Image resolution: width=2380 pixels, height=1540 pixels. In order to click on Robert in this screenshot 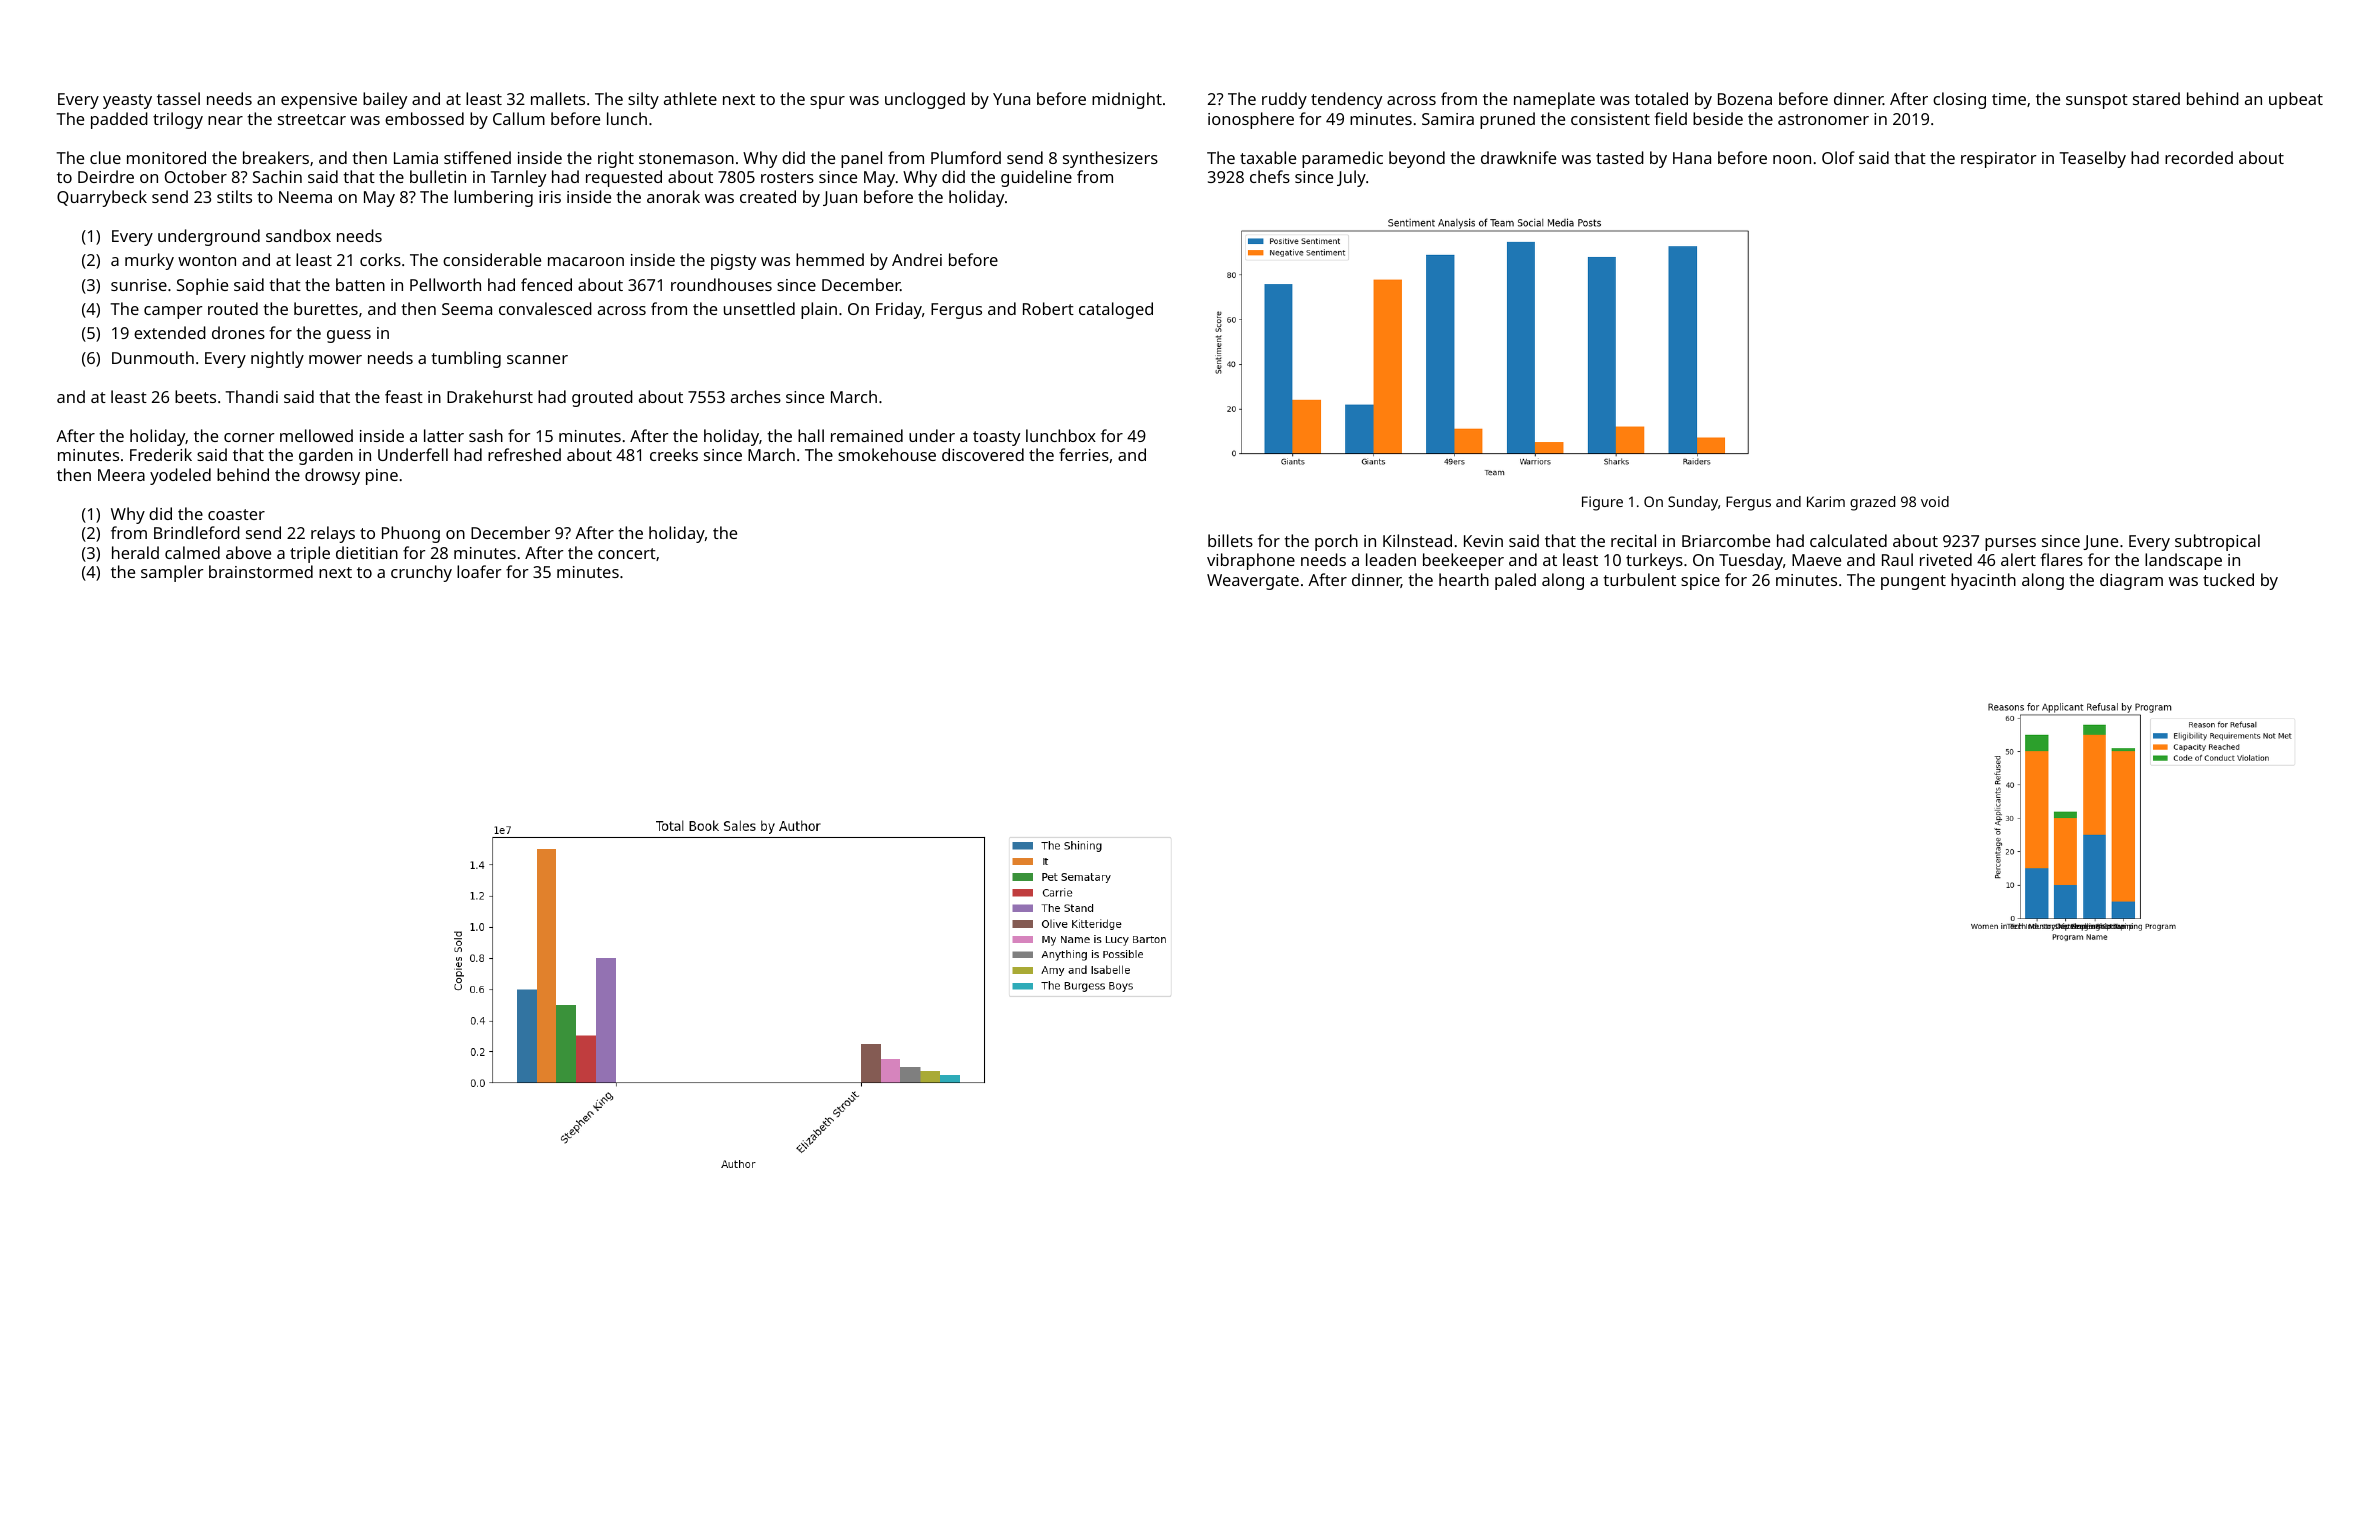, I will do `click(1048, 308)`.
